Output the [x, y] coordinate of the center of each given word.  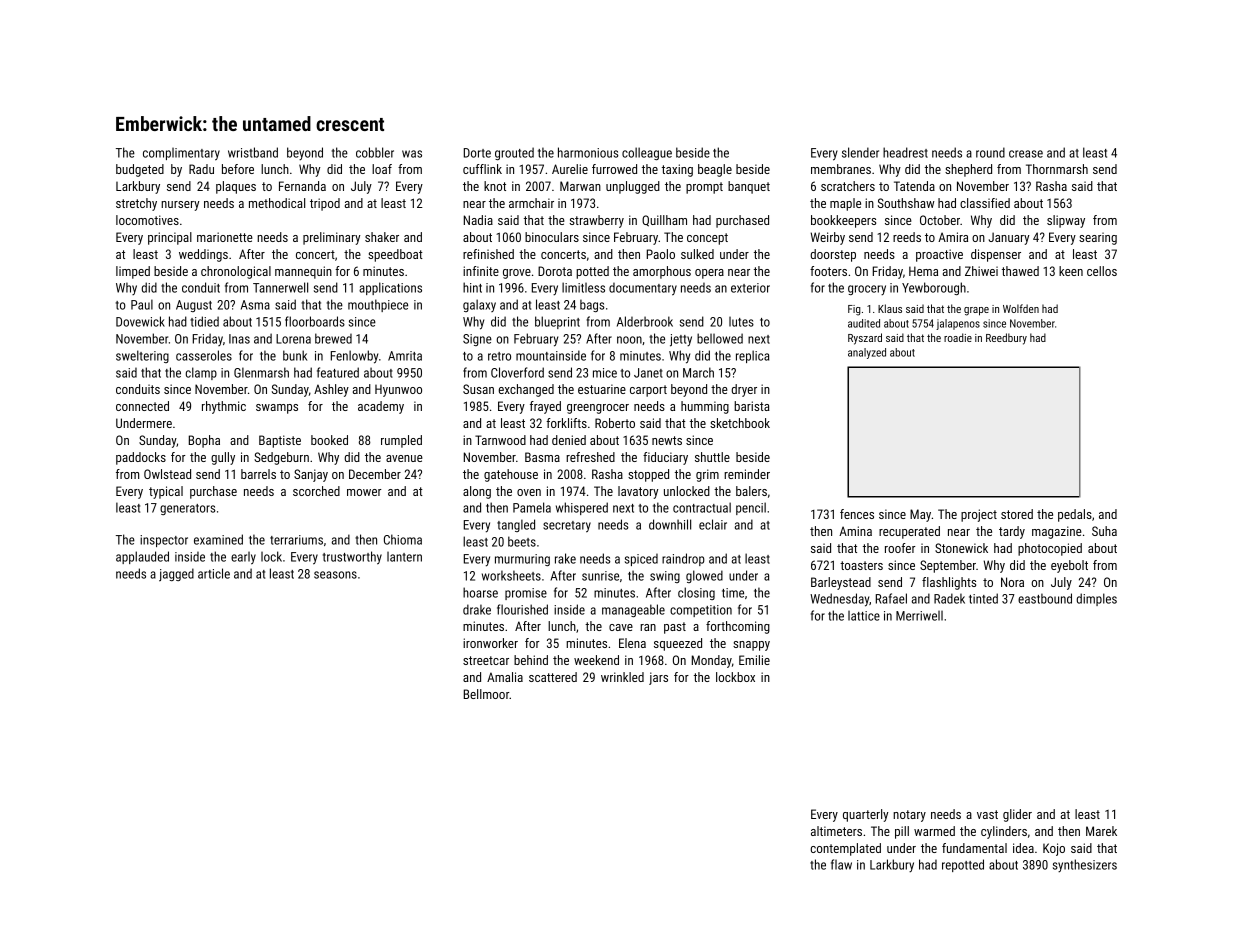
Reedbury [1006, 339]
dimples [1096, 599]
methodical [277, 203]
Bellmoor [486, 694]
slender [860, 152]
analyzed [867, 353]
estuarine [602, 389]
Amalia [505, 677]
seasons [335, 575]
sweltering [142, 356]
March [698, 372]
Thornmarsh [1057, 169]
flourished [522, 609]
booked [329, 440]
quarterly [865, 815]
